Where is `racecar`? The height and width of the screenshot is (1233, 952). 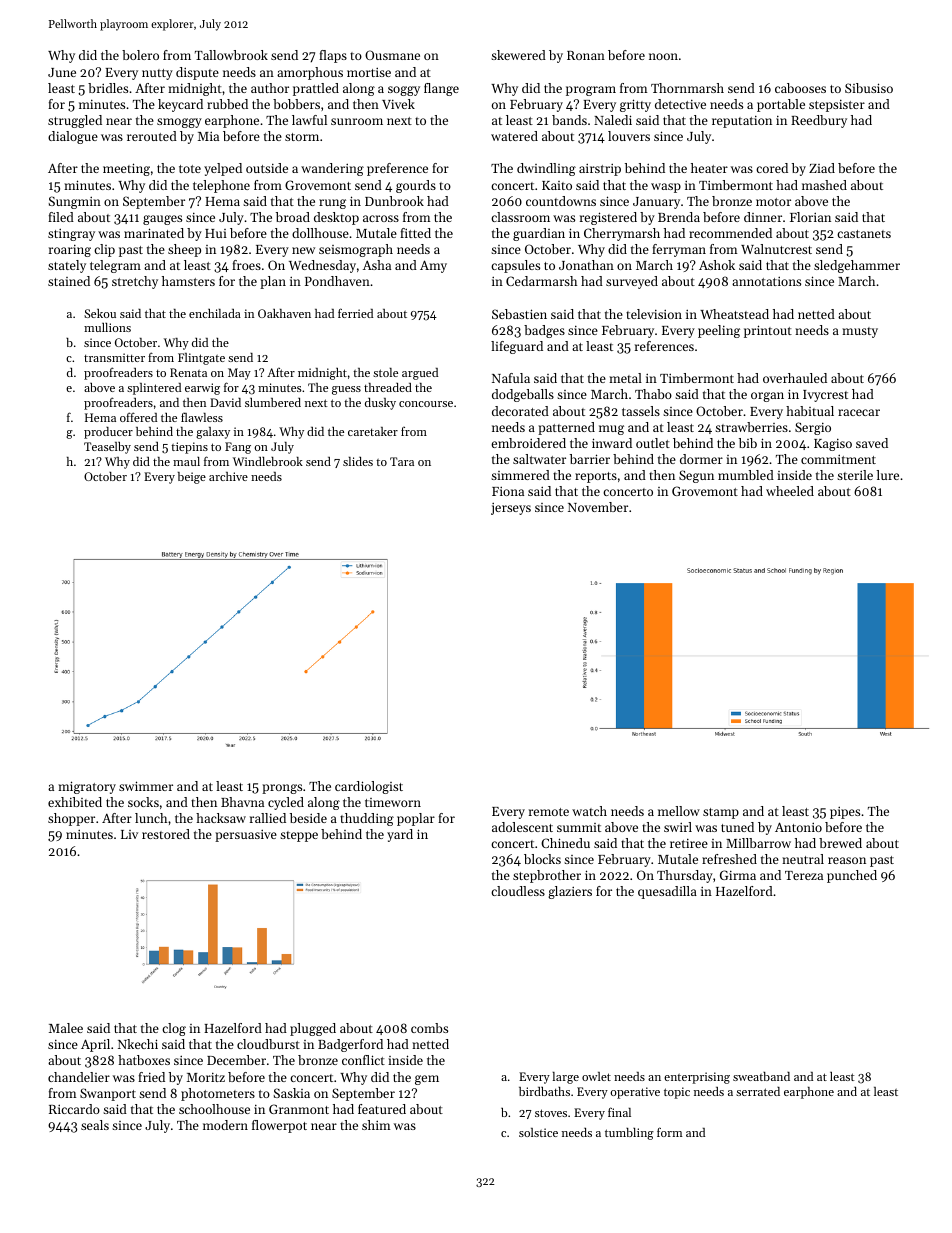 racecar is located at coordinates (859, 412).
